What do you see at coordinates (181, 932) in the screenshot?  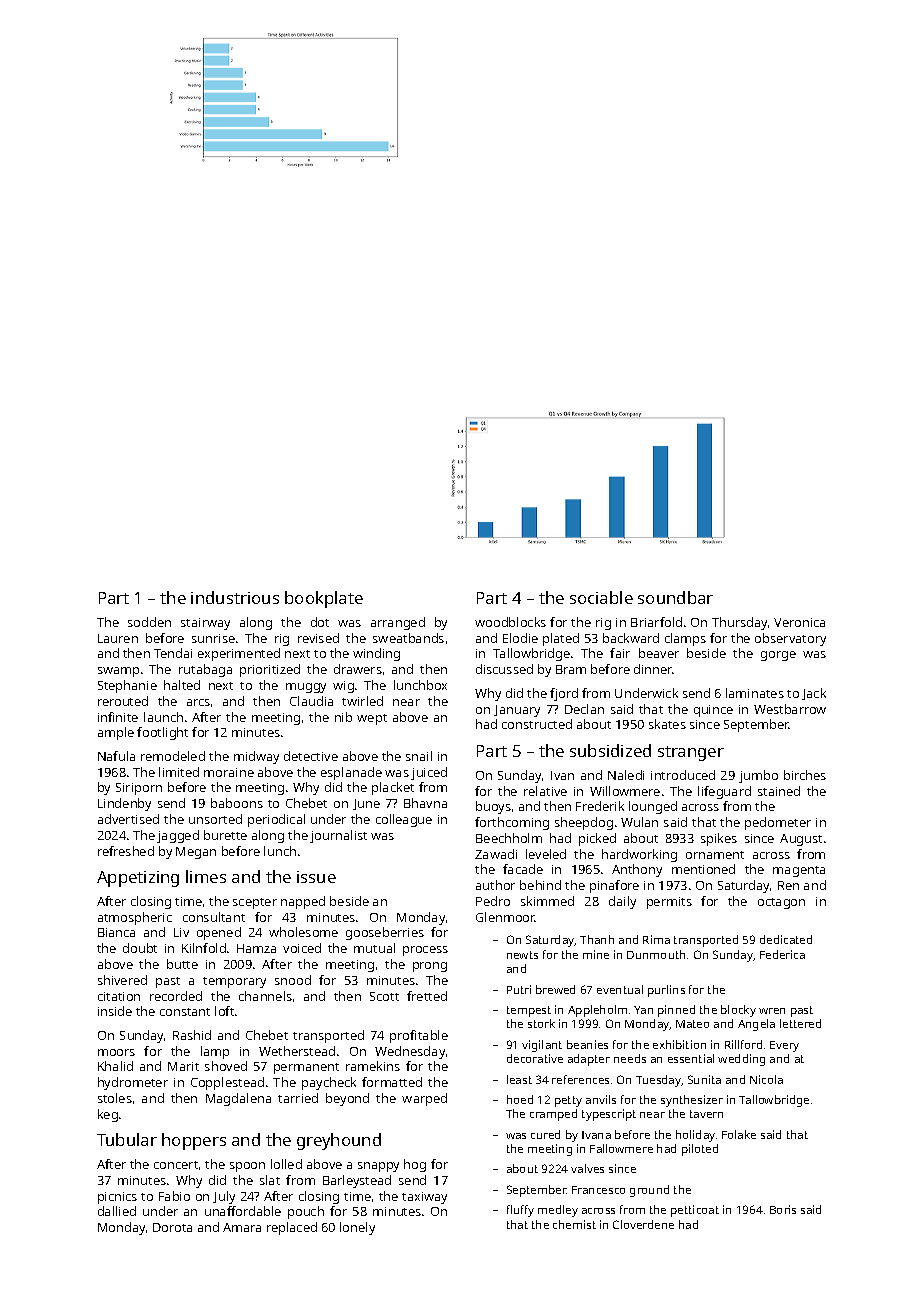 I see `Liv` at bounding box center [181, 932].
